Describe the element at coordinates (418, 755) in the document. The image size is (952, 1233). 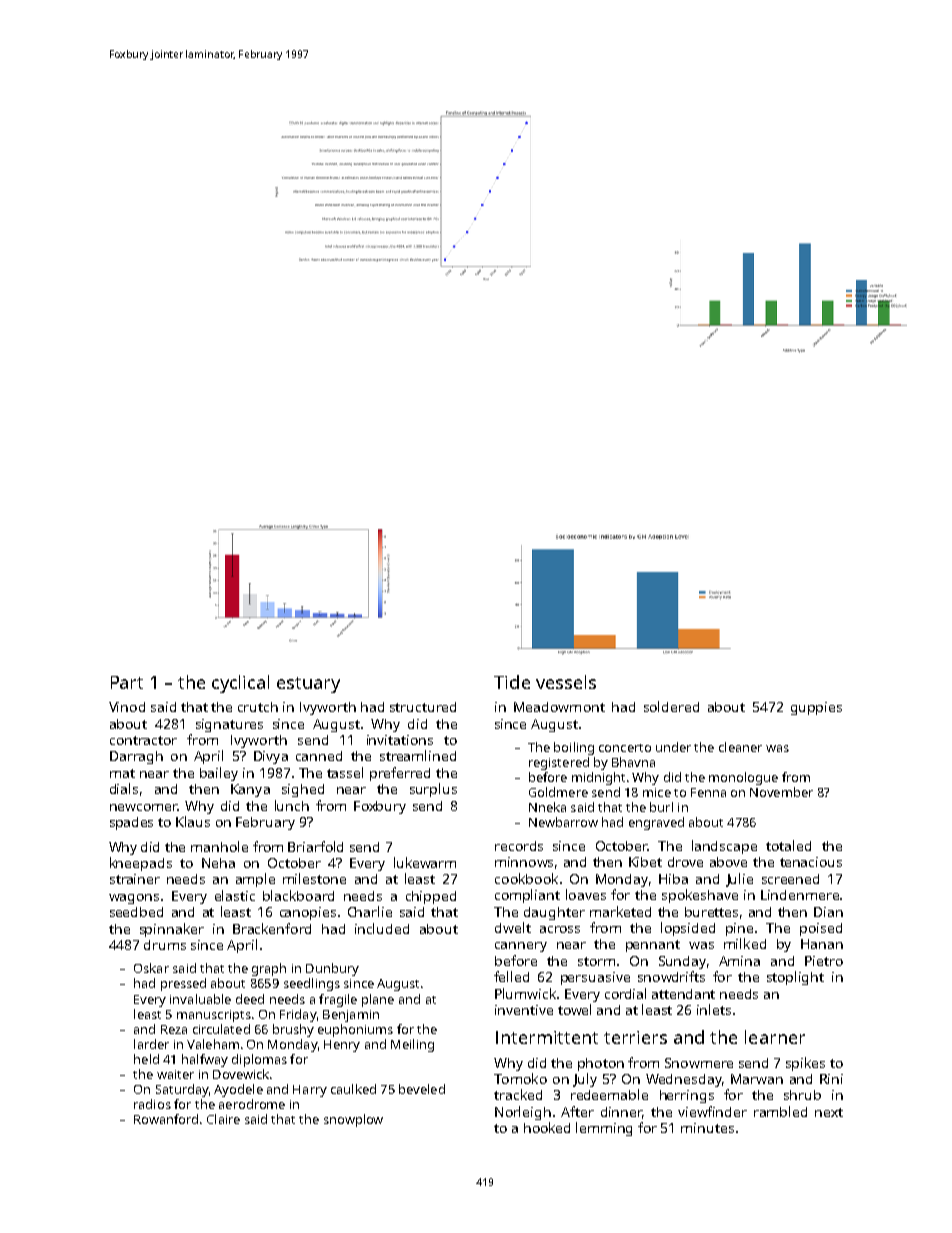
I see `streamlined` at that location.
